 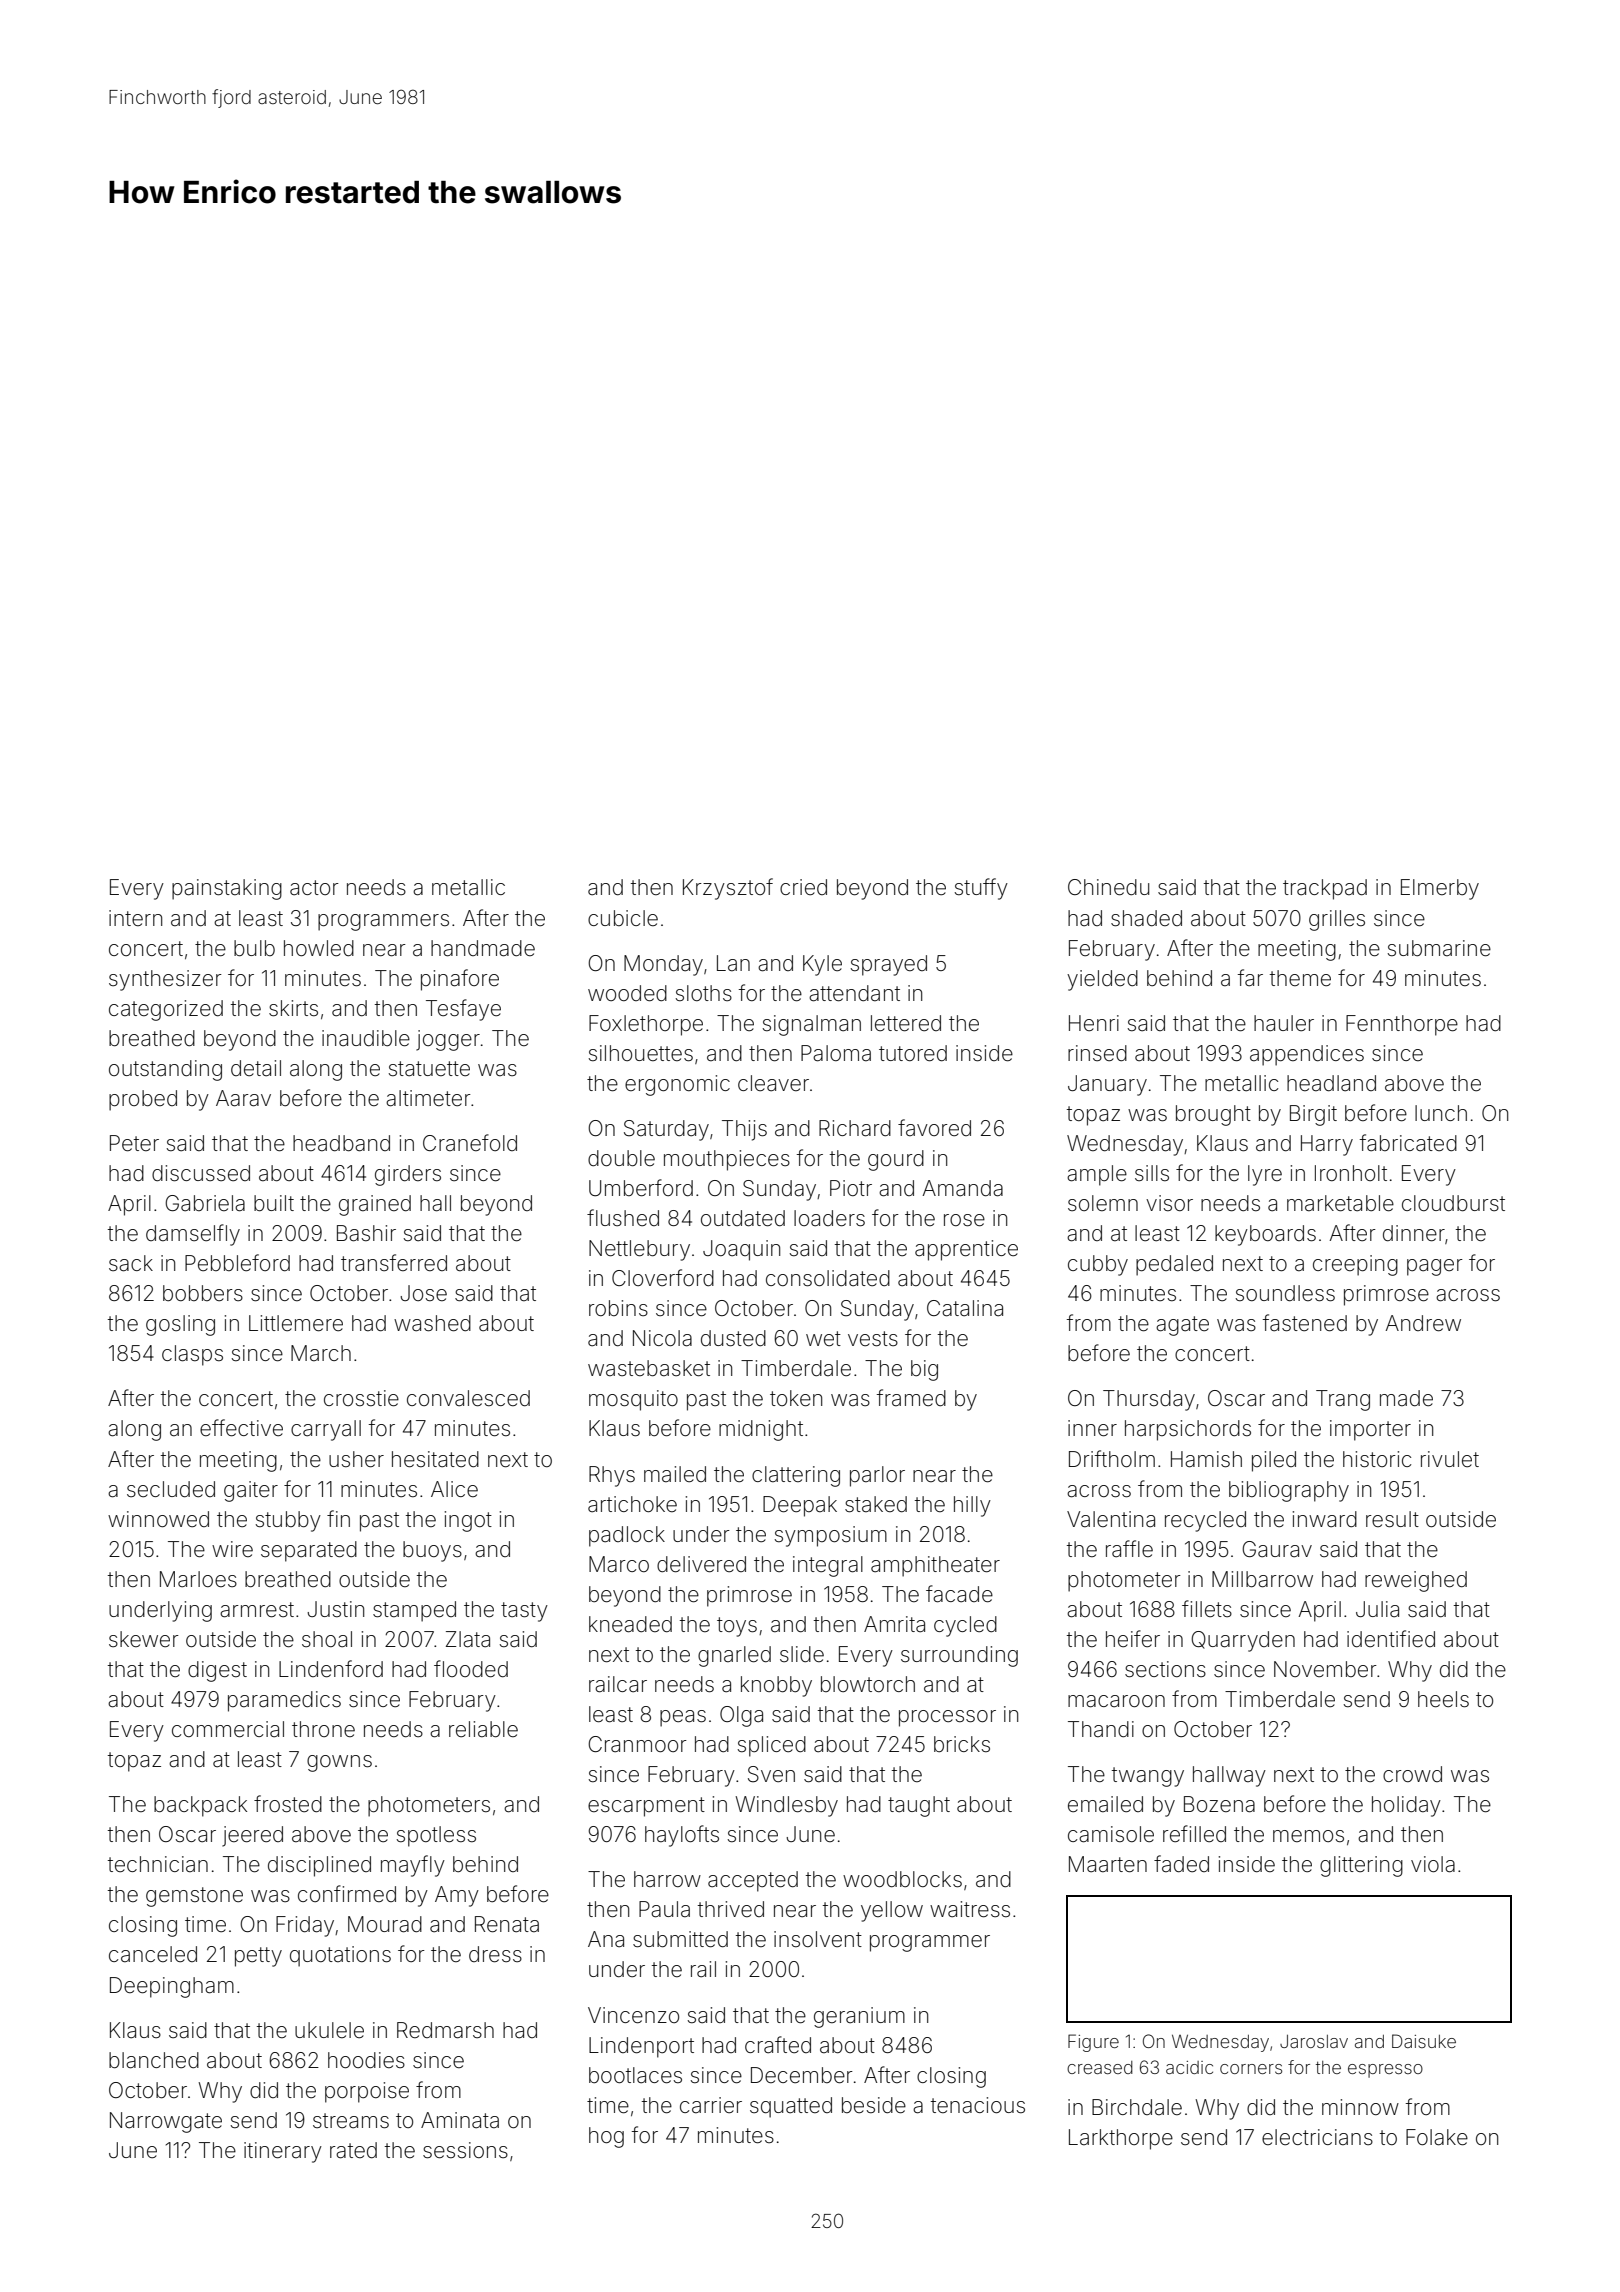 What do you see at coordinates (934, 1127) in the screenshot?
I see `favored` at bounding box center [934, 1127].
